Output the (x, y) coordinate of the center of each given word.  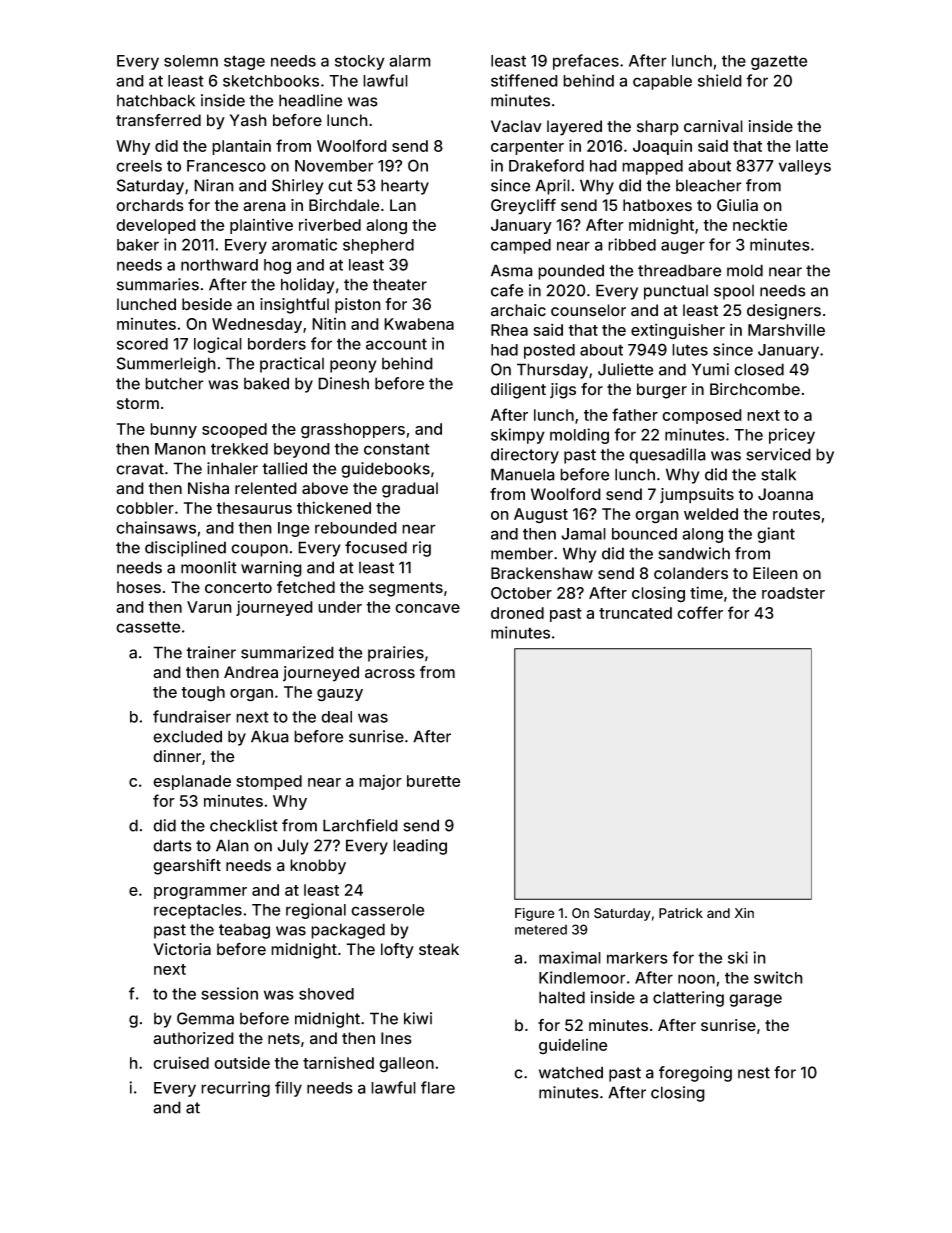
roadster (793, 593)
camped (521, 246)
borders (277, 344)
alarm (410, 61)
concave (427, 608)
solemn (191, 61)
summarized (287, 652)
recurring (235, 1089)
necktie (760, 224)
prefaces (586, 62)
